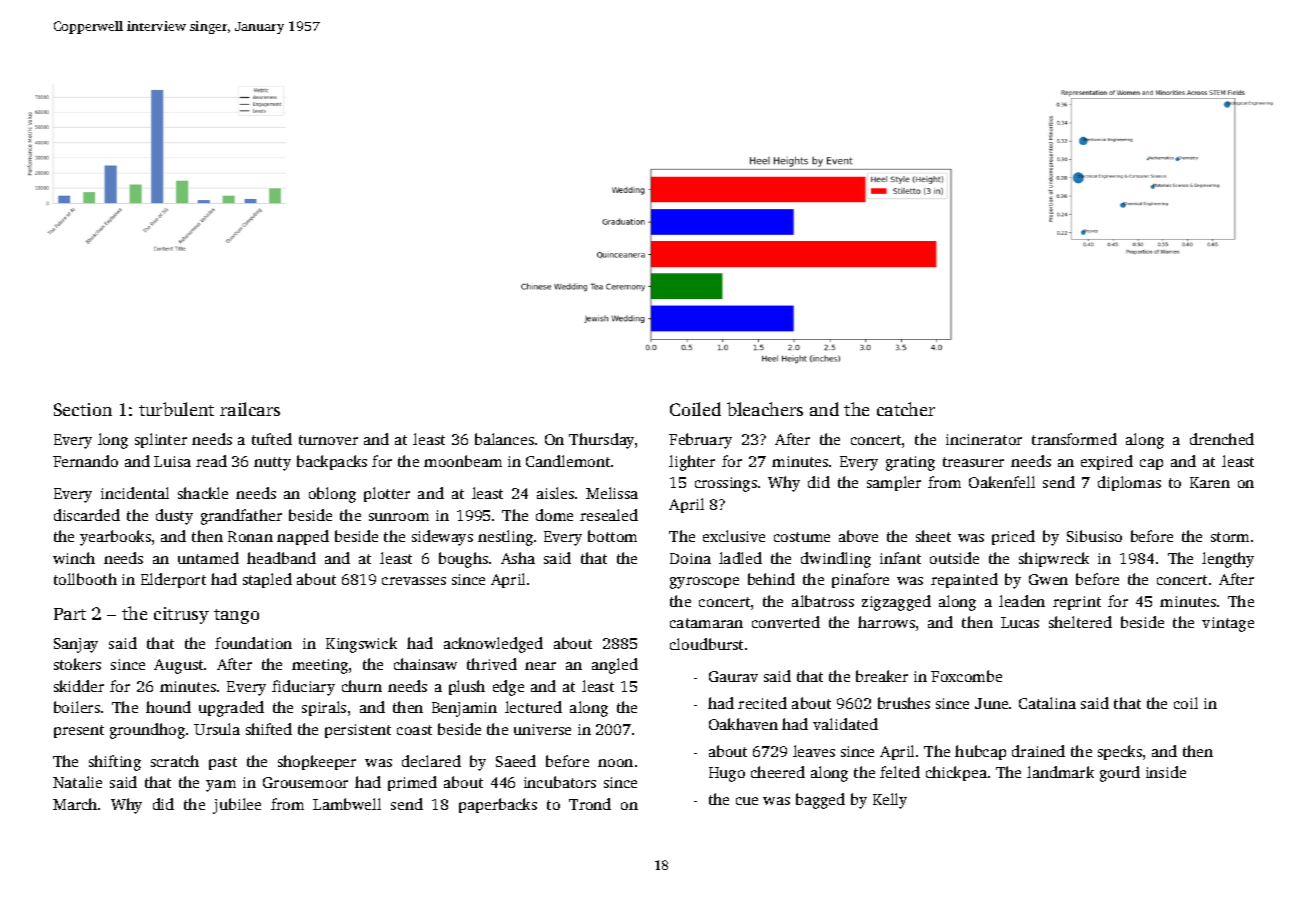 This screenshot has height=924, width=1308. Describe the element at coordinates (906, 409) in the screenshot. I see `catcher` at that location.
